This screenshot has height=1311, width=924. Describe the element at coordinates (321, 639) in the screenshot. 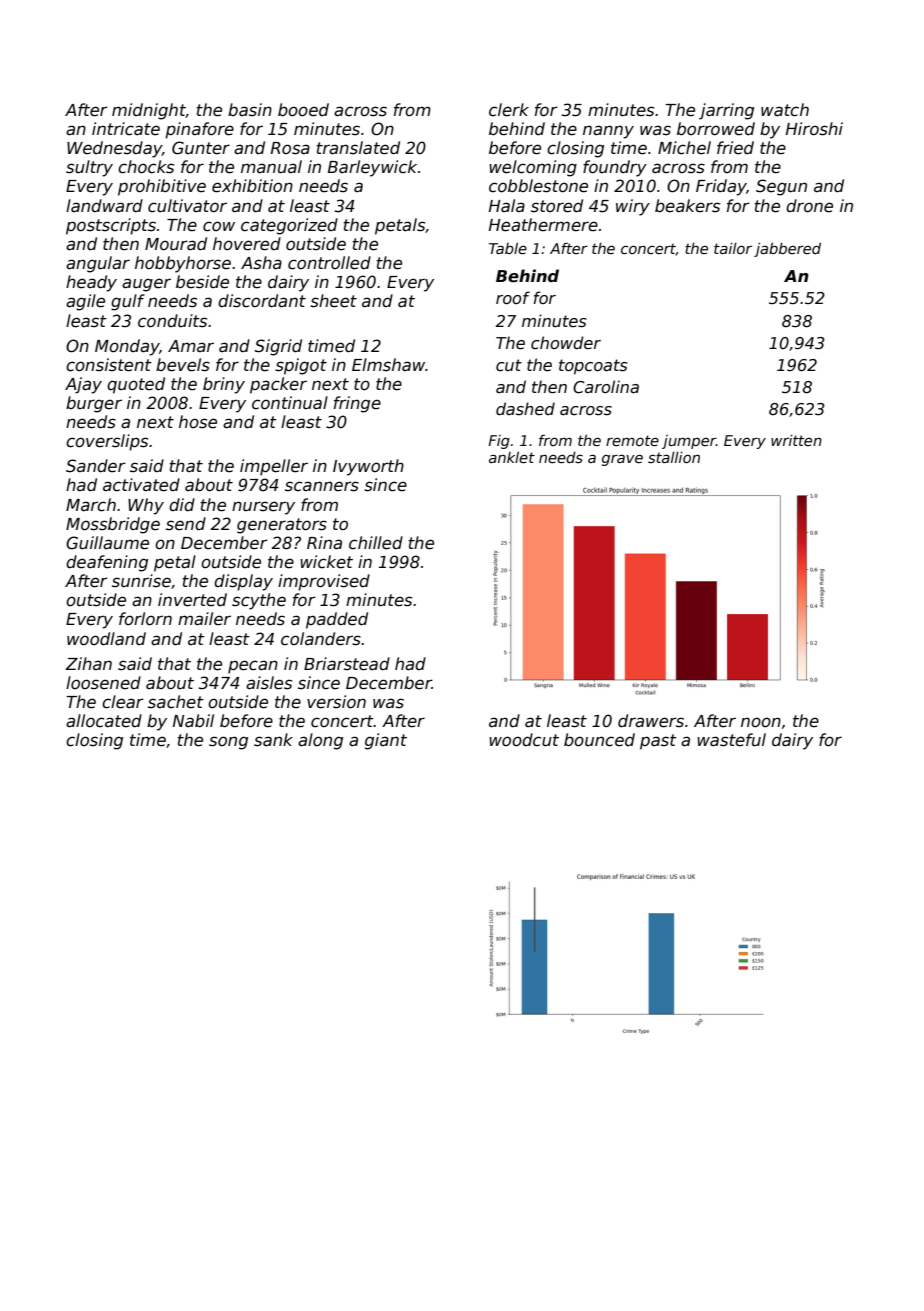

I see `colanders` at that location.
